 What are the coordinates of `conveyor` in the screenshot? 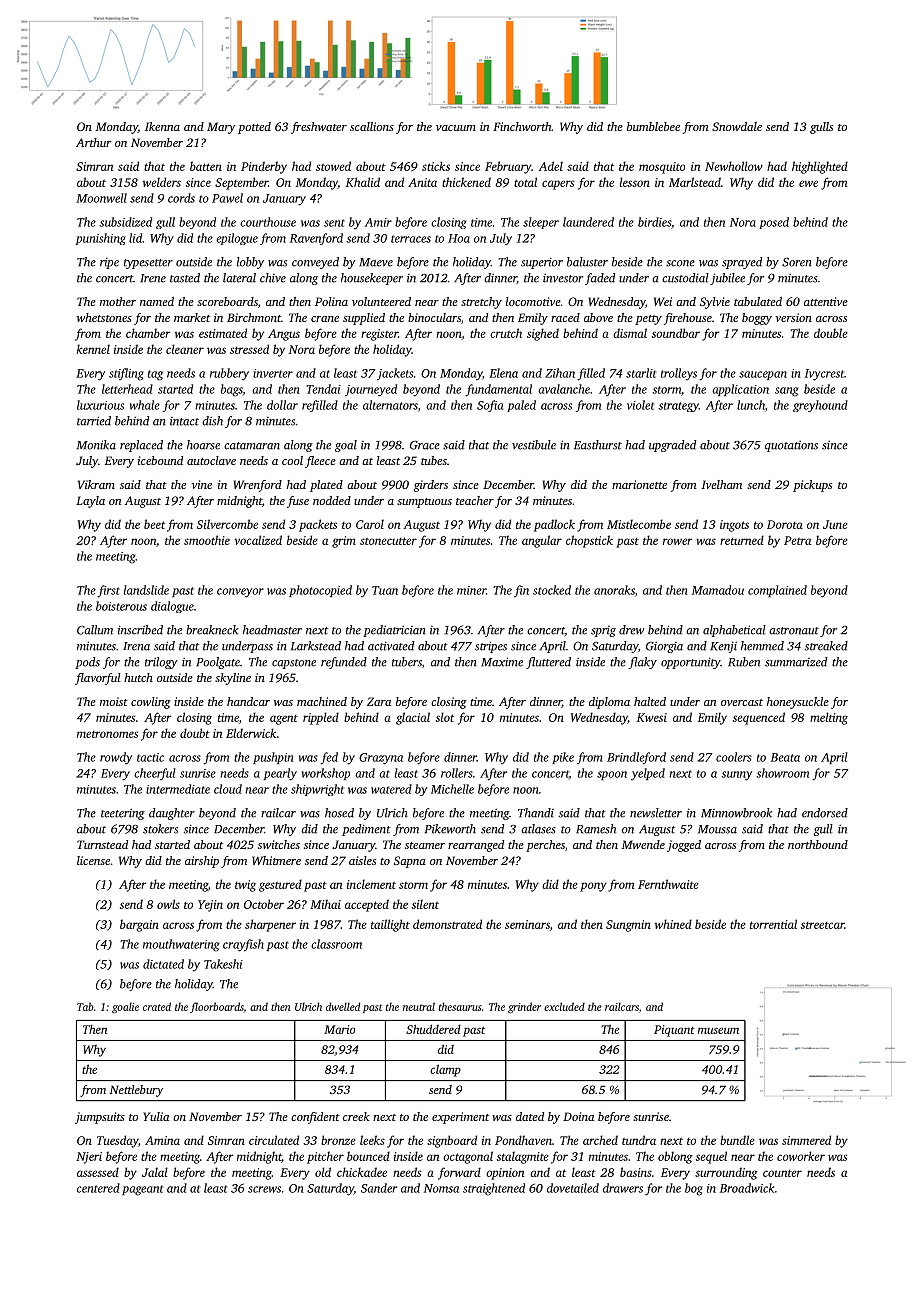 It's located at (240, 593).
